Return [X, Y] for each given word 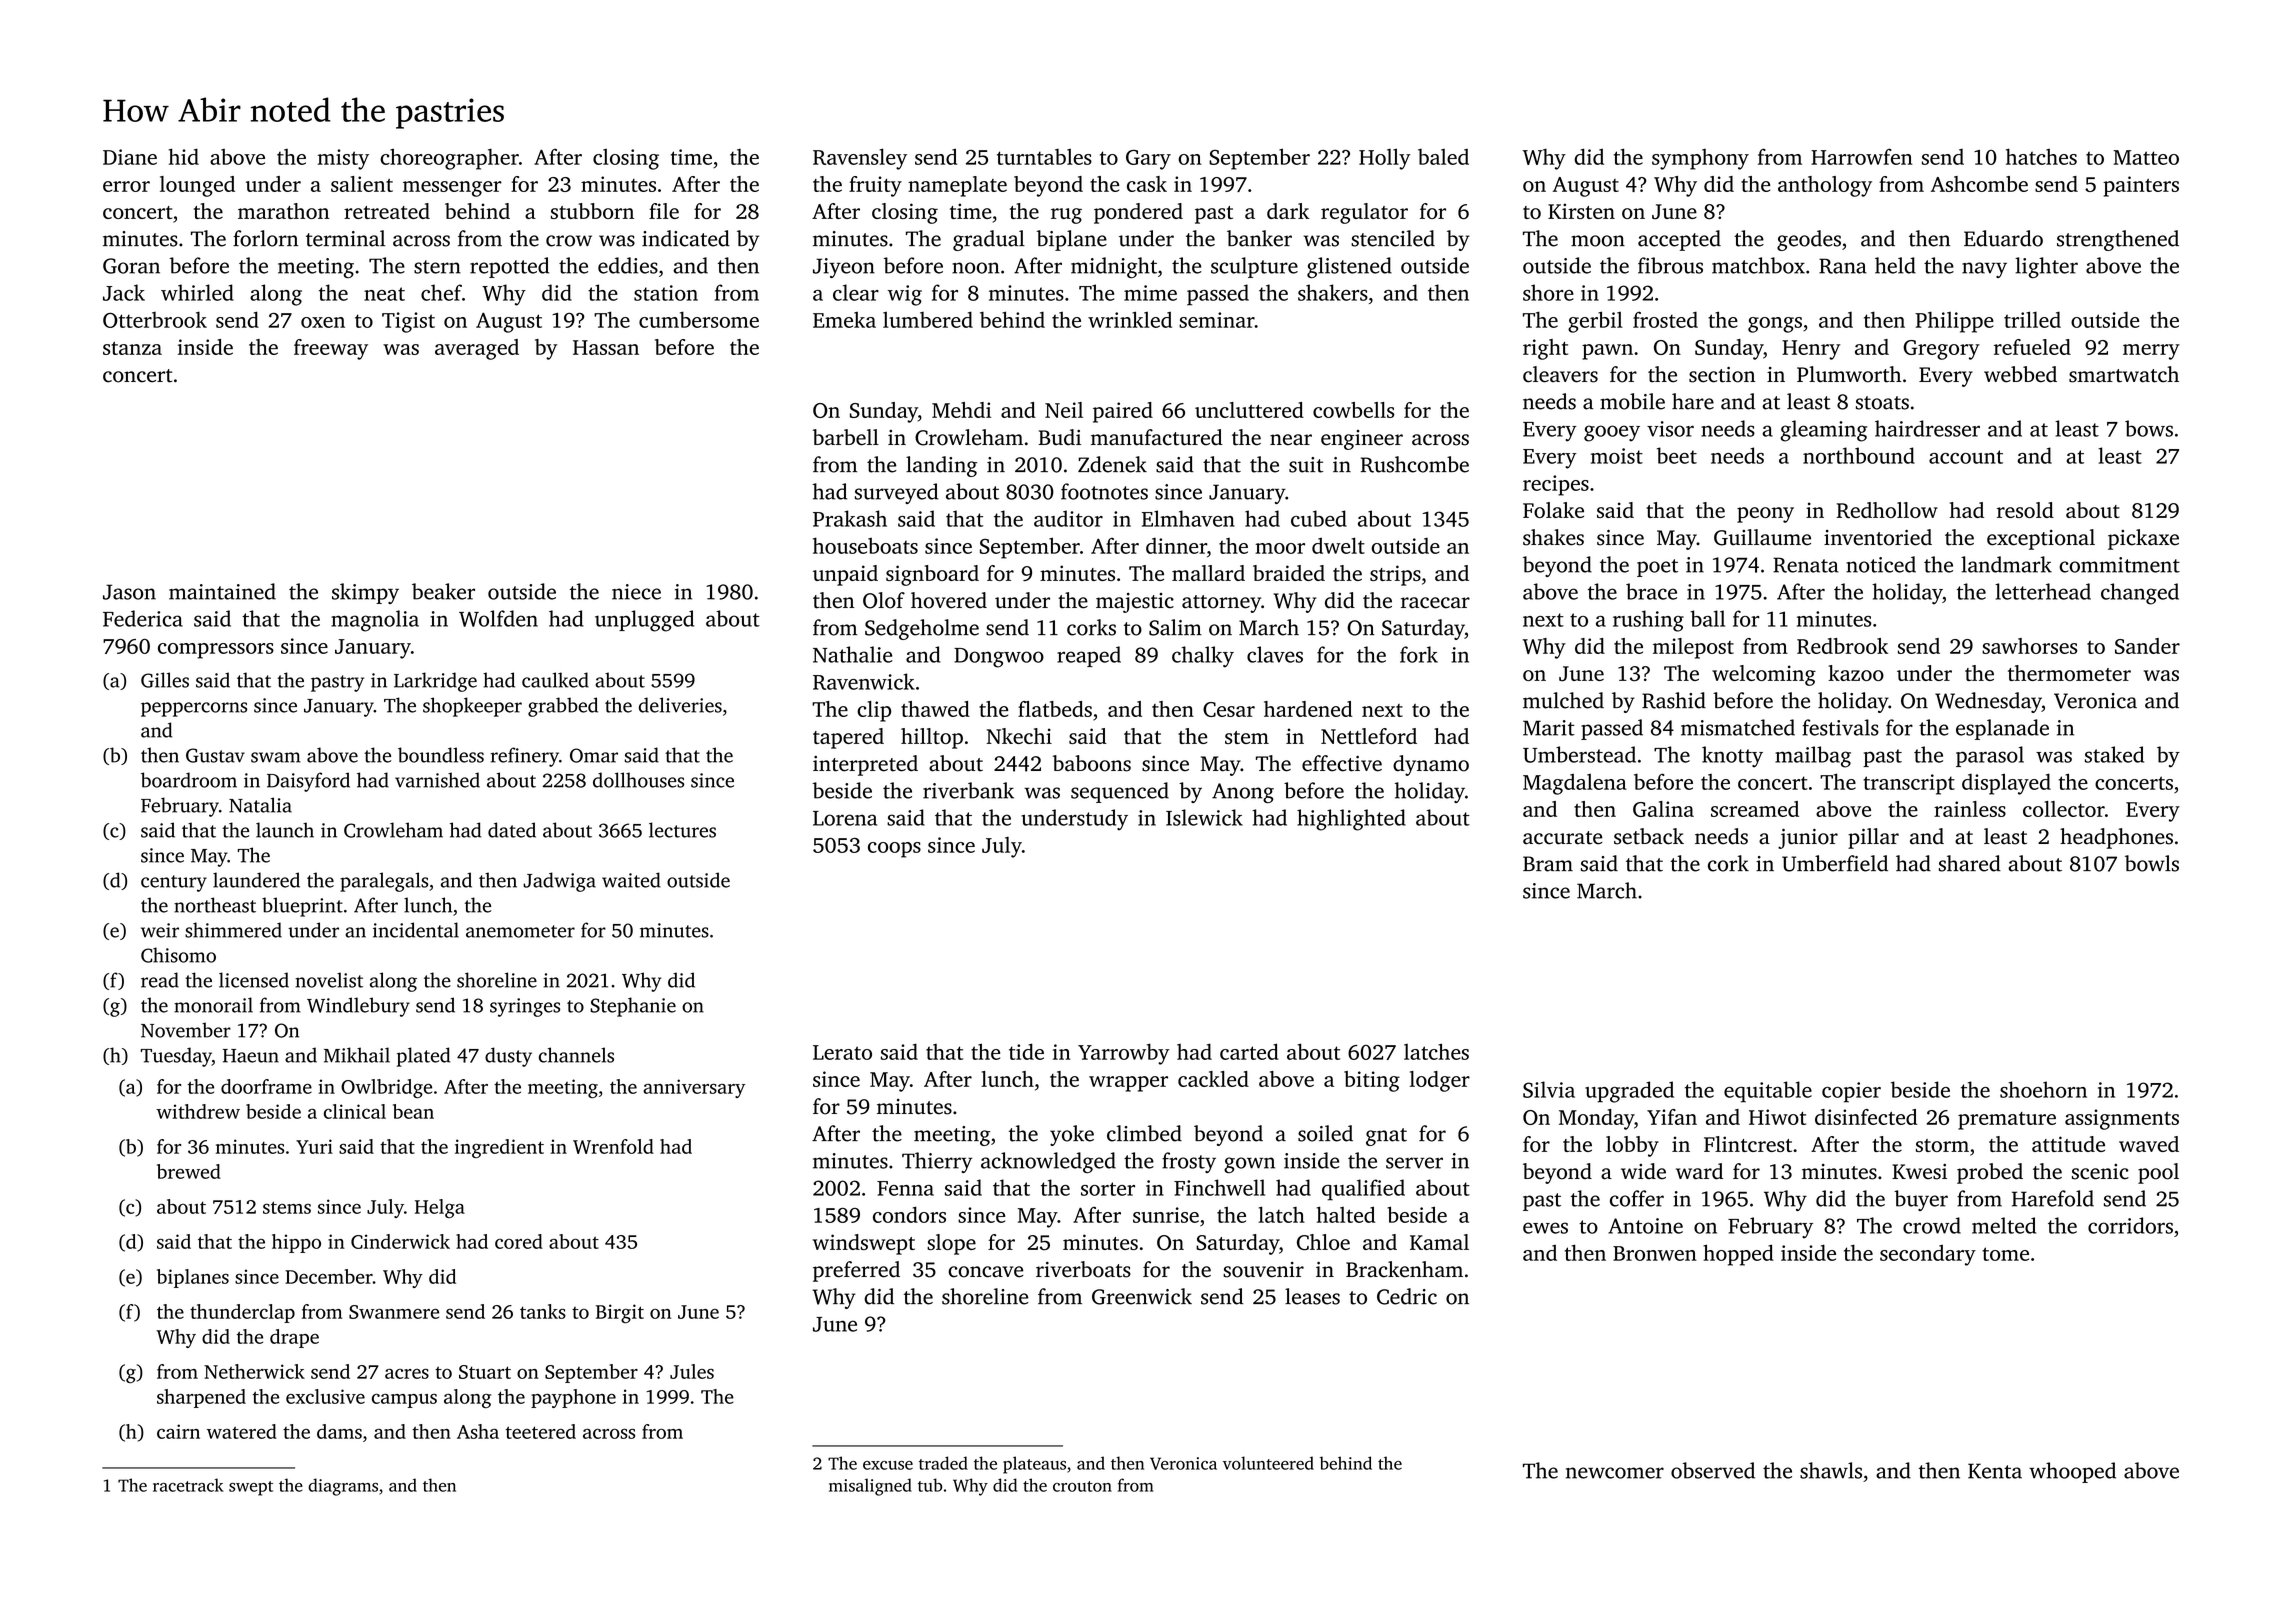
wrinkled [1130, 319]
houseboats [865, 545]
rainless [1970, 809]
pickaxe [2143, 539]
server [1414, 1163]
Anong [1243, 793]
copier [1851, 1092]
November [186, 1030]
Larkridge [435, 682]
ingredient [499, 1148]
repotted [509, 267]
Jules [692, 1371]
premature [2007, 1121]
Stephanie [633, 1007]
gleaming [1823, 431]
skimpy [365, 593]
